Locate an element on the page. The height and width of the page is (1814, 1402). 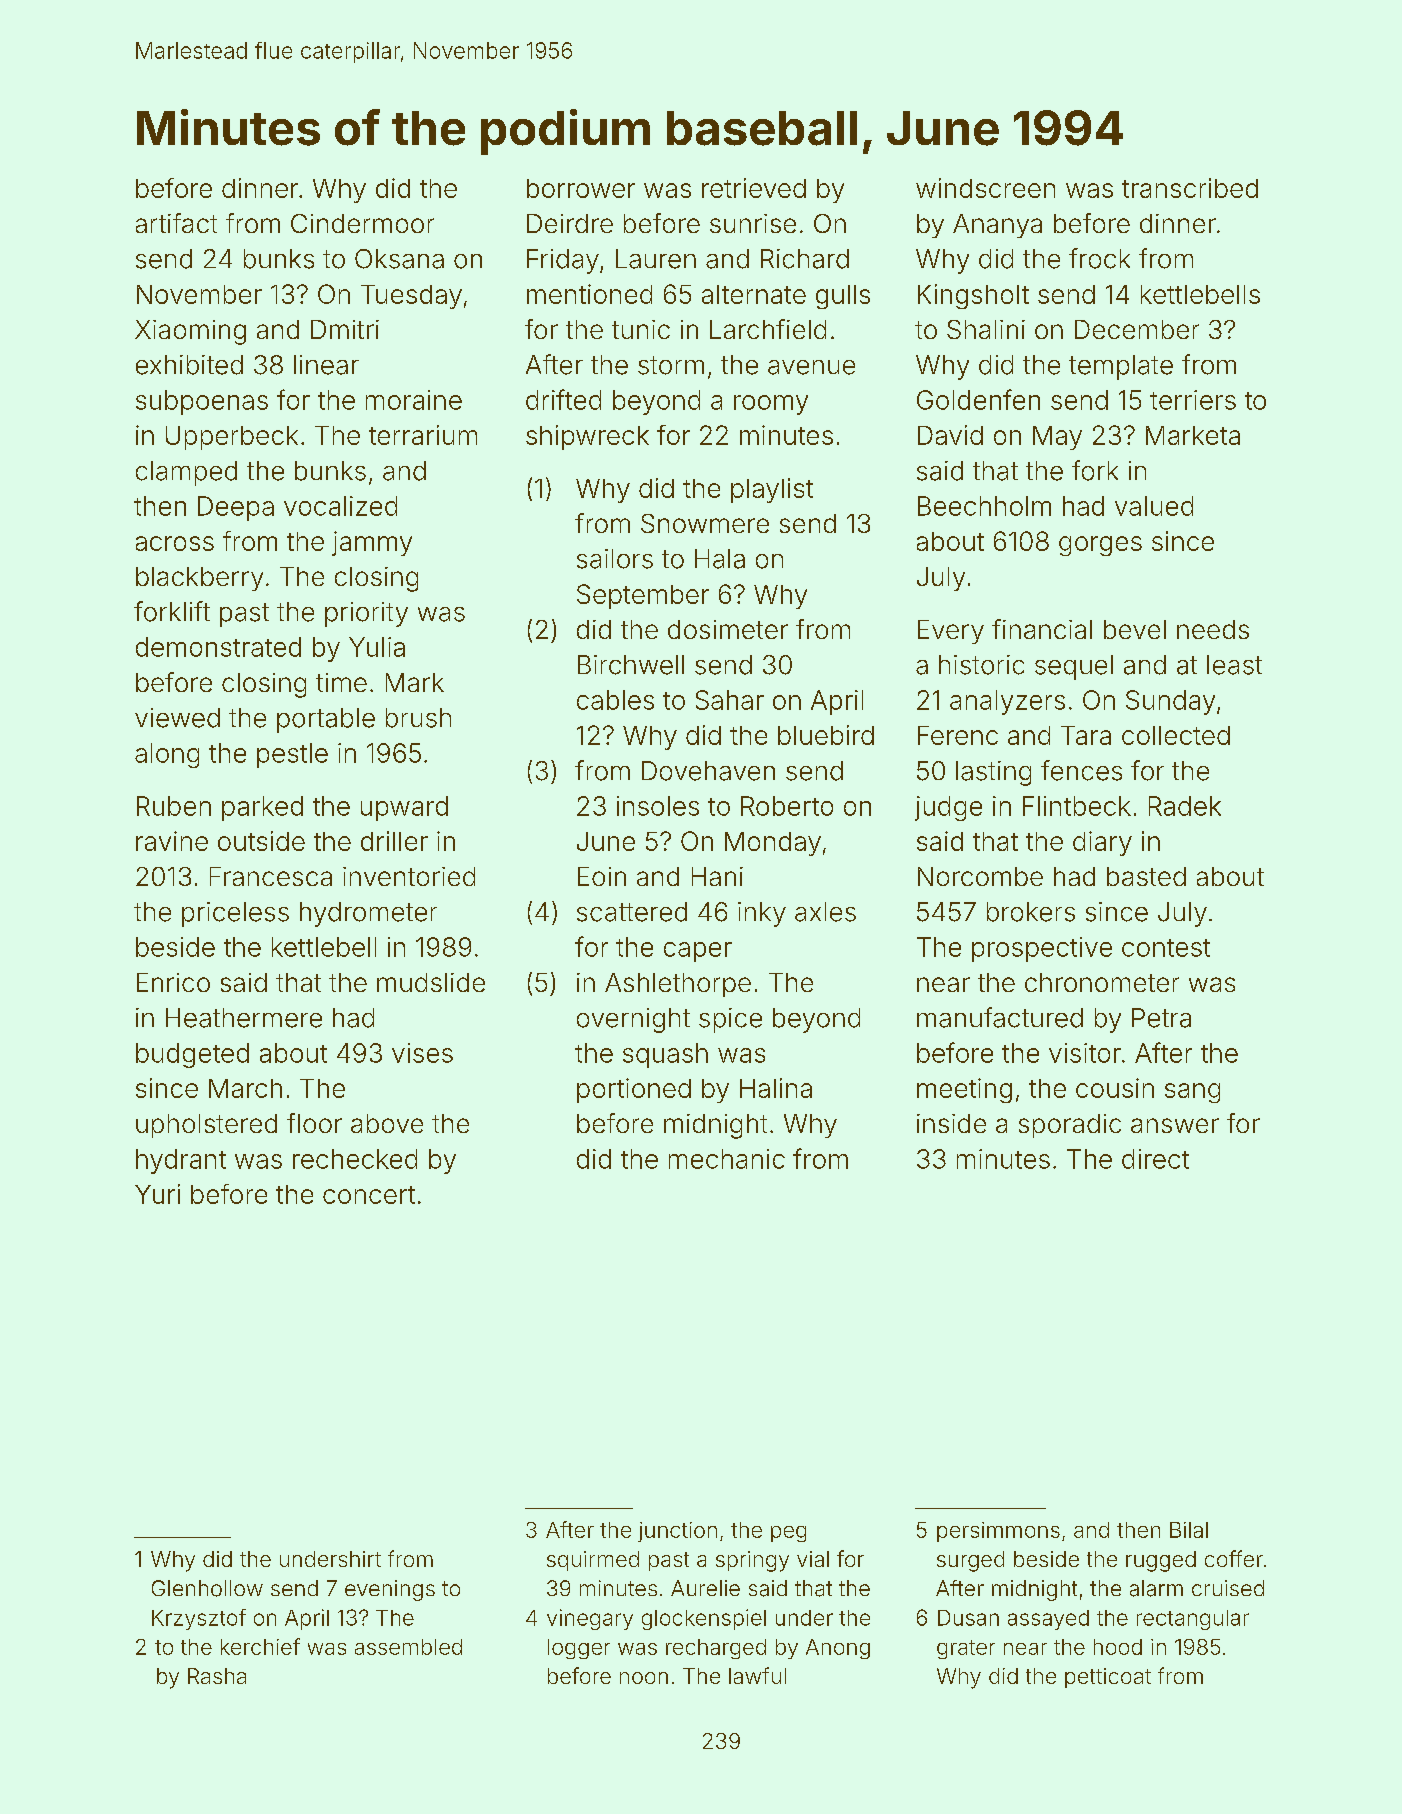
artifact is located at coordinates (176, 223).
